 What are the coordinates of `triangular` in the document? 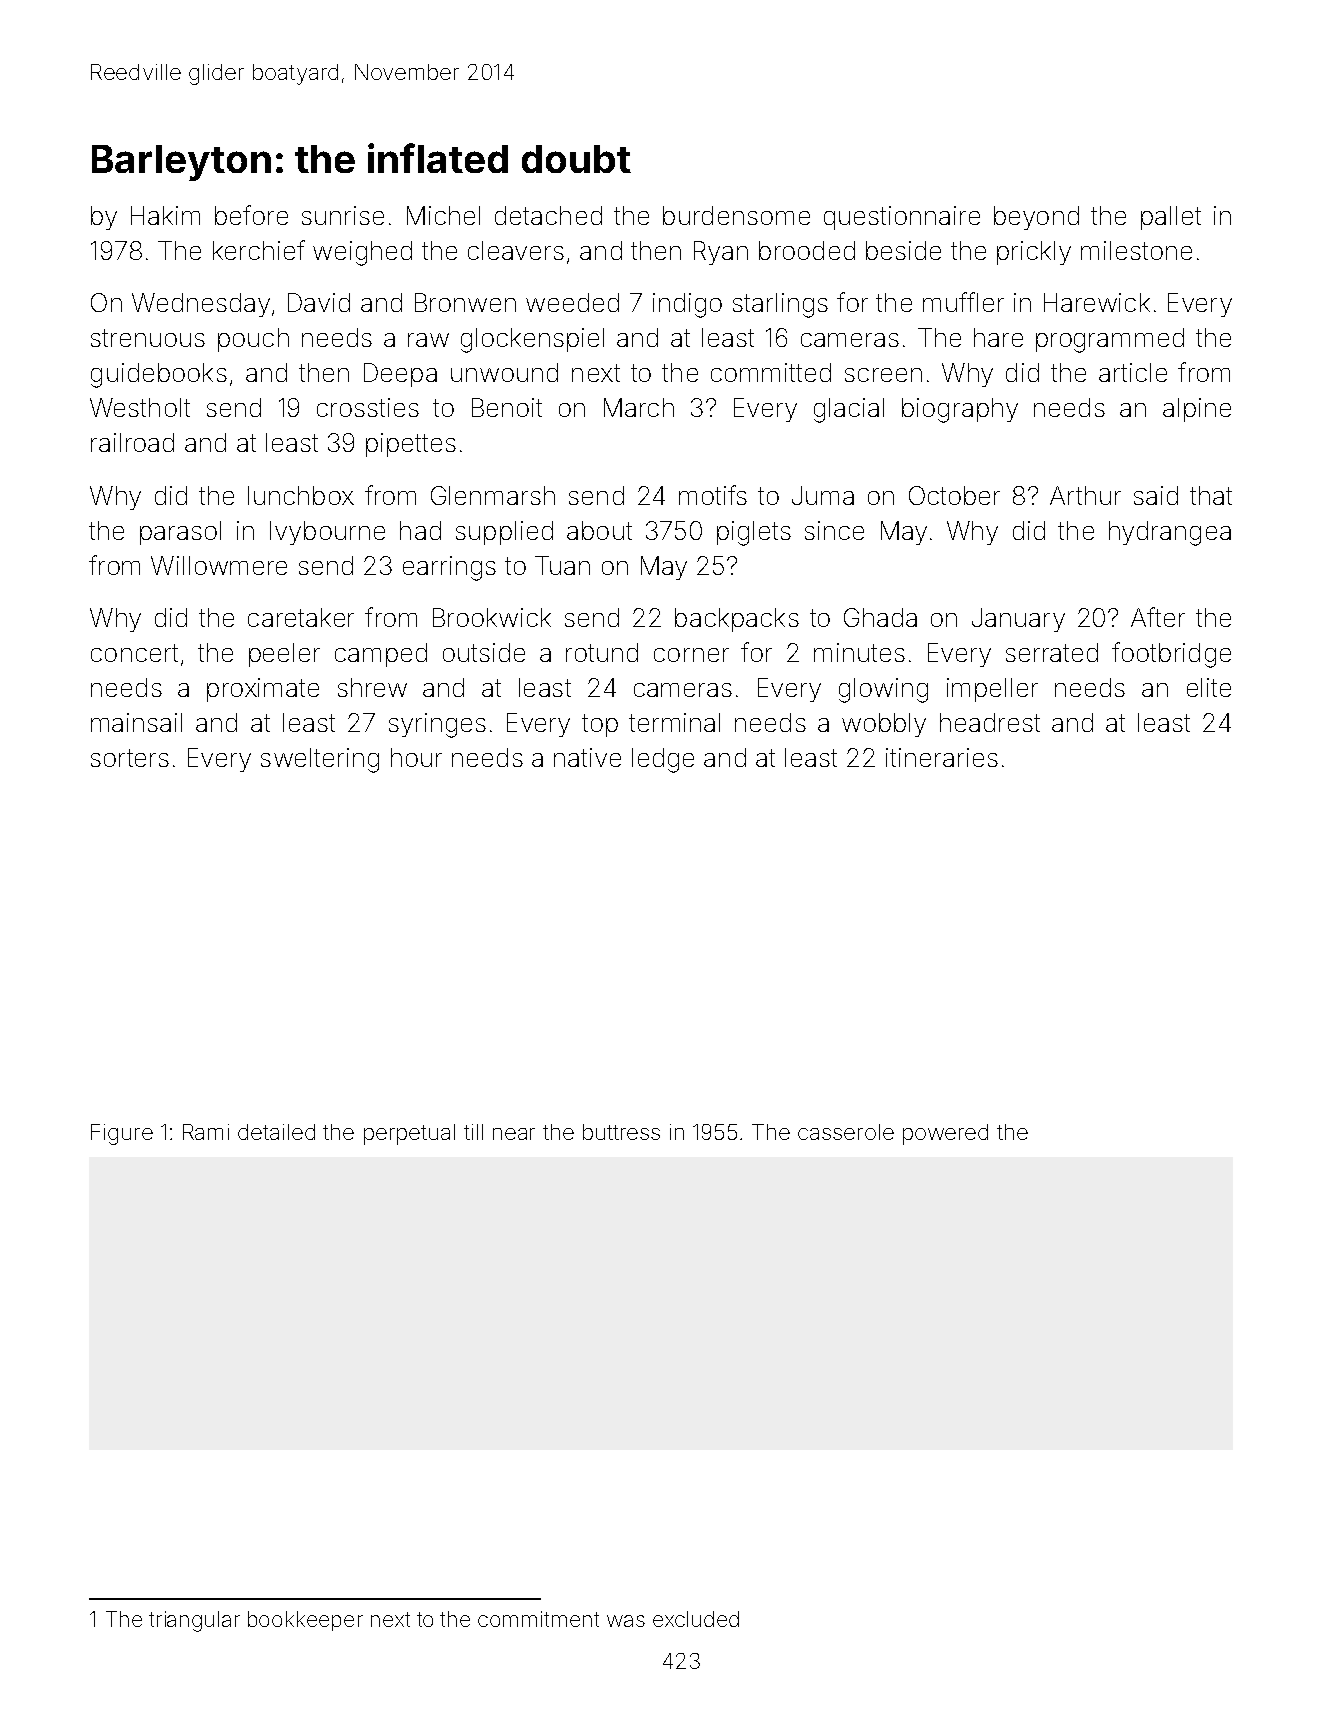 It's located at (194, 1621).
